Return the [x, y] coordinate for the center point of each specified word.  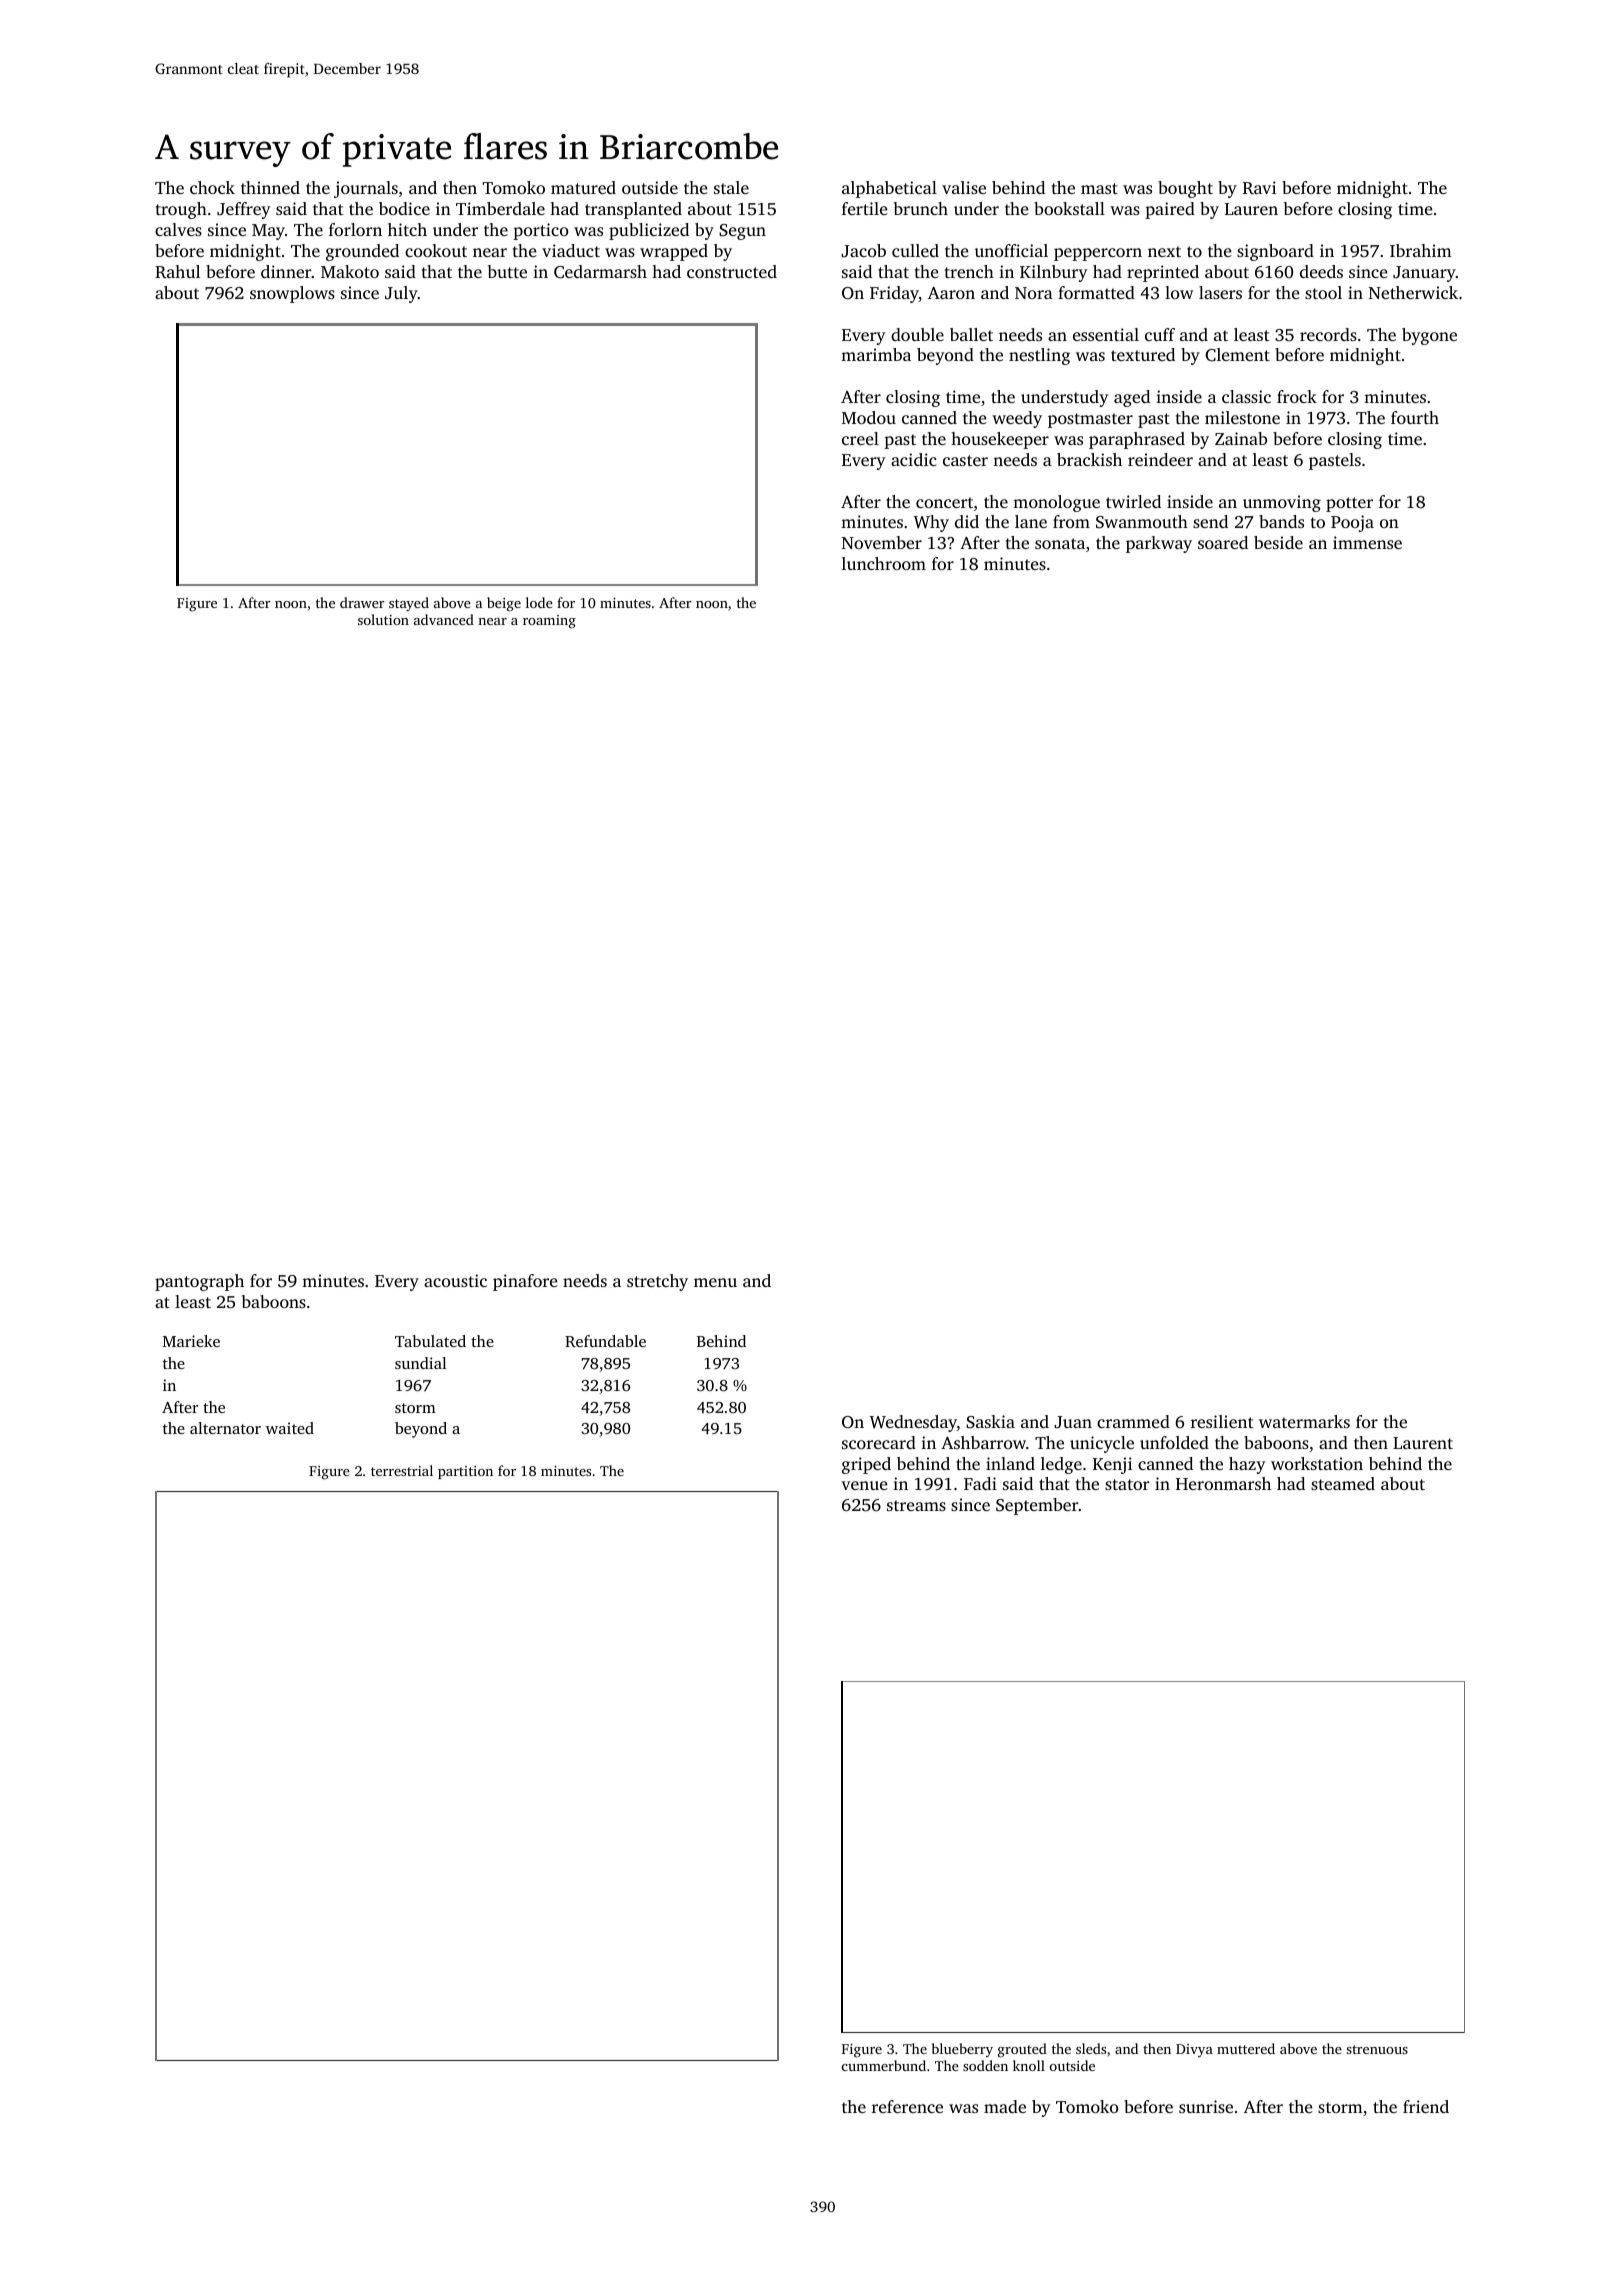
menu [715, 1282]
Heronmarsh [1223, 1483]
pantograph [199, 1282]
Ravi [1259, 188]
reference [907, 2106]
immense [1367, 542]
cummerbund [884, 2065]
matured [583, 187]
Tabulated [430, 1341]
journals [366, 189]
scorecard [879, 1442]
